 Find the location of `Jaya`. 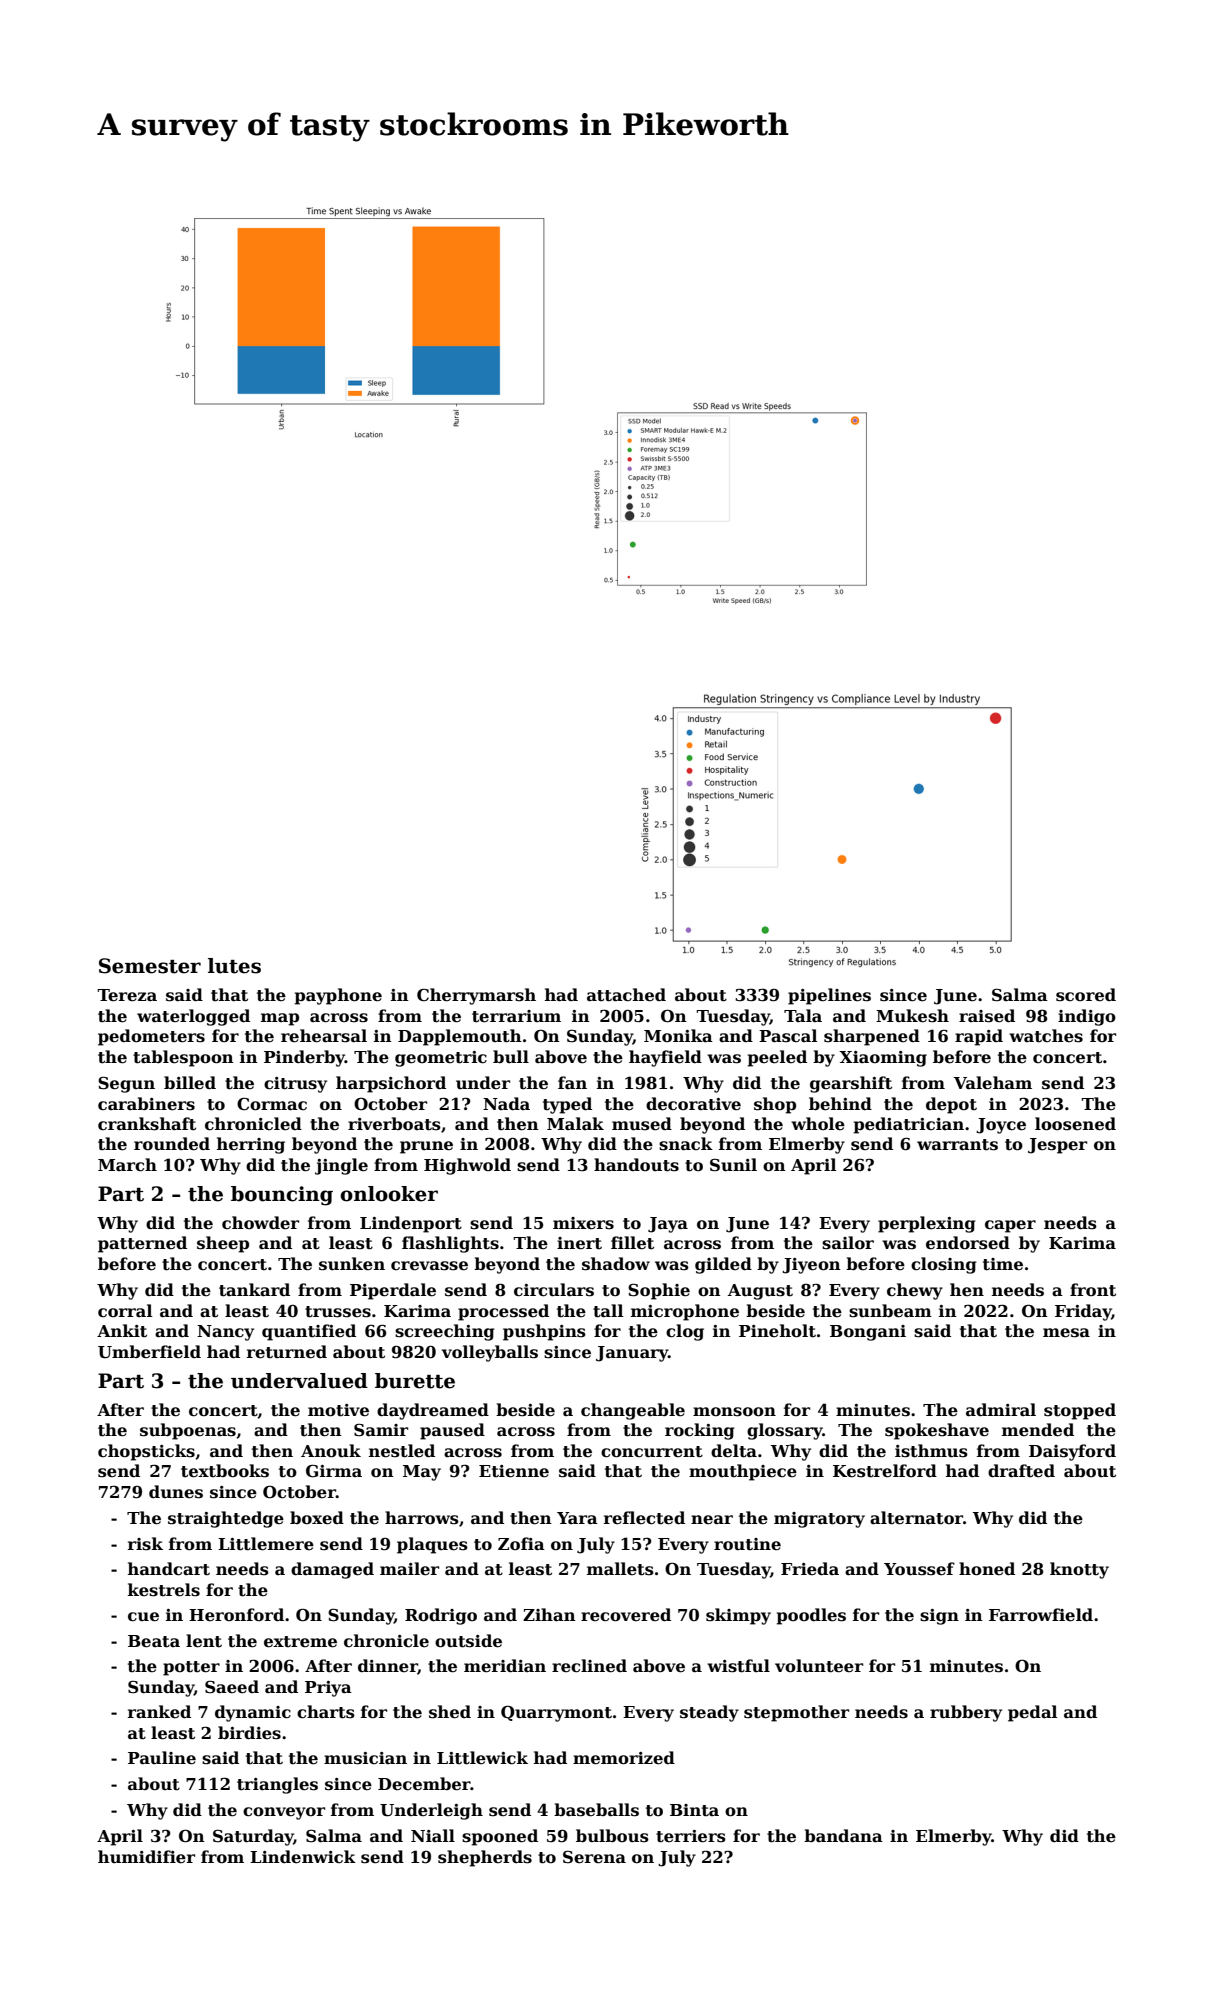

Jaya is located at coordinates (668, 1225).
